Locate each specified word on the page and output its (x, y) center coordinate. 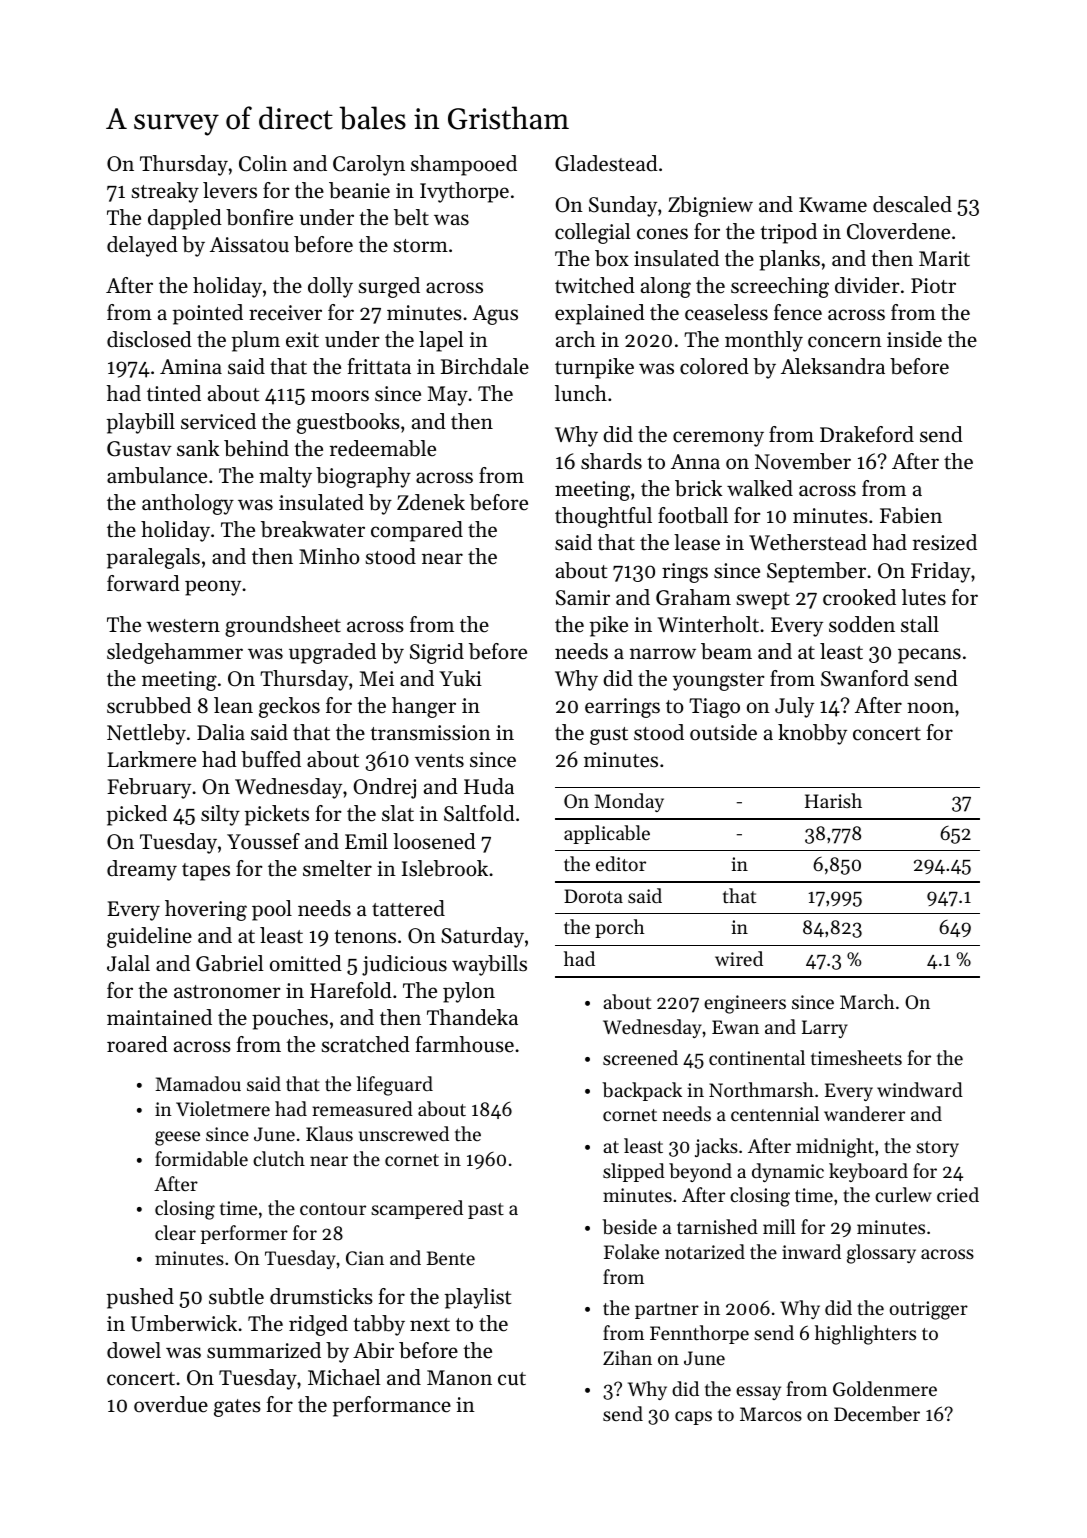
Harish (833, 800)
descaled (912, 204)
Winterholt (708, 624)
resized (945, 542)
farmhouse (465, 1044)
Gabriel (230, 963)
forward (143, 583)
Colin (263, 163)
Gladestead (606, 163)
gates (237, 1408)
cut (512, 1379)
